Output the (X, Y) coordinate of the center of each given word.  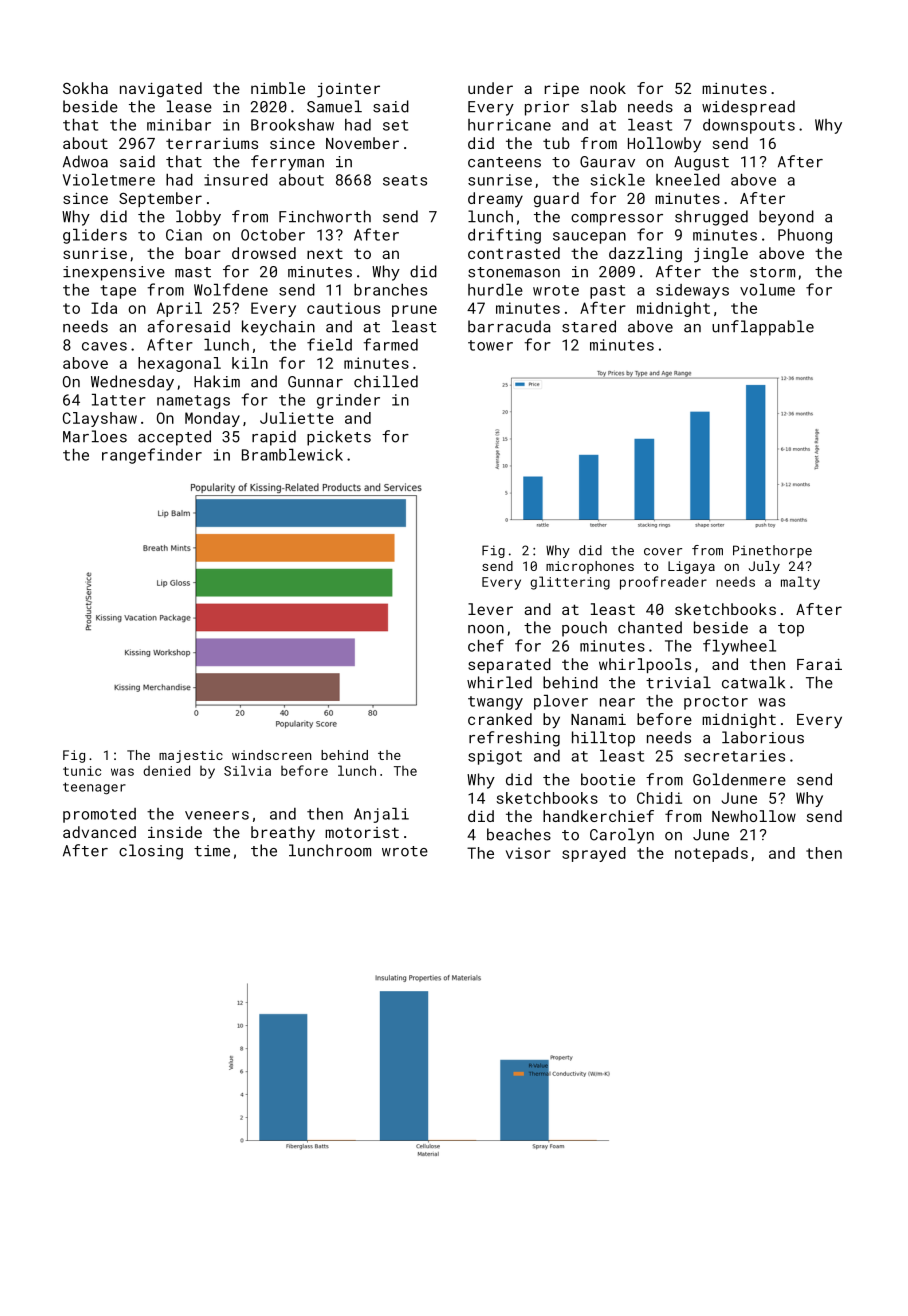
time (212, 851)
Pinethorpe (772, 551)
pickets (339, 438)
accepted (174, 438)
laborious (763, 737)
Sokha (85, 88)
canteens (504, 162)
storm (772, 272)
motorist (362, 832)
